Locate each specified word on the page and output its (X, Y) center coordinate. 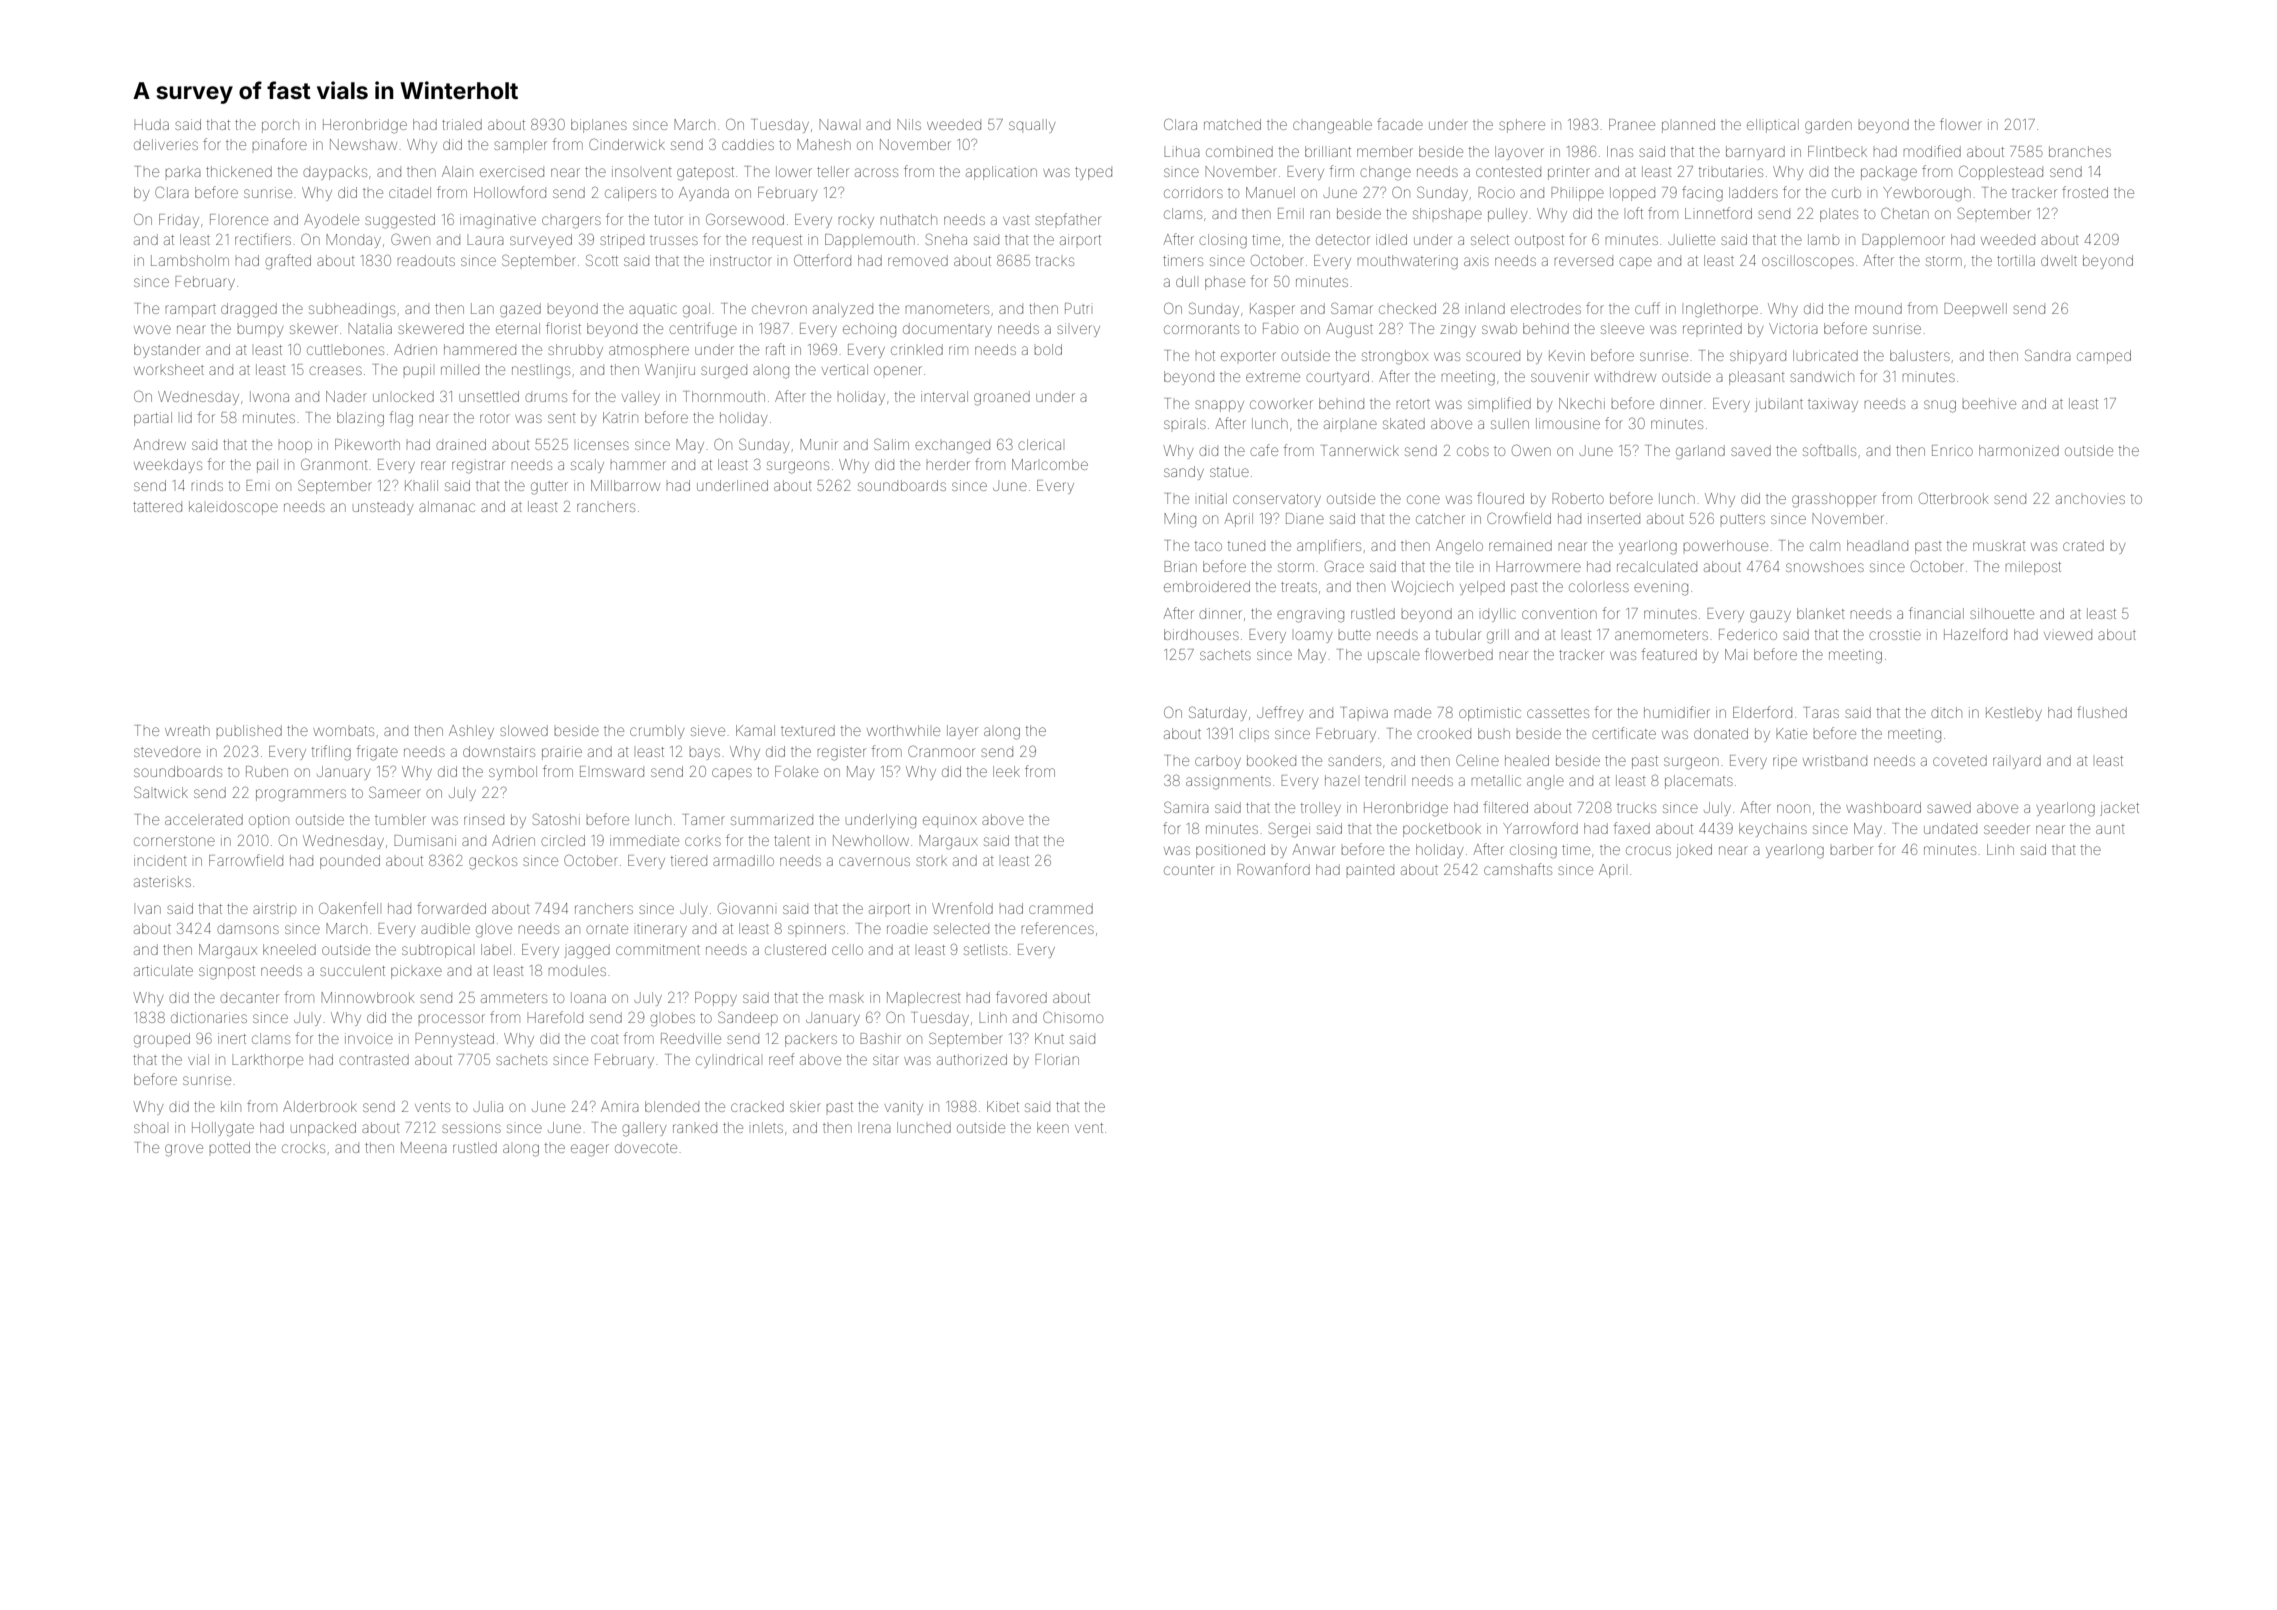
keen (1053, 1127)
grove (184, 1150)
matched (1232, 124)
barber (1851, 850)
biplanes (599, 126)
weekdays (168, 466)
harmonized (2019, 450)
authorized (972, 1059)
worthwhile (903, 730)
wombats (343, 731)
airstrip (274, 908)
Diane (1305, 518)
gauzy (1770, 616)
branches (2080, 151)
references (1058, 928)
